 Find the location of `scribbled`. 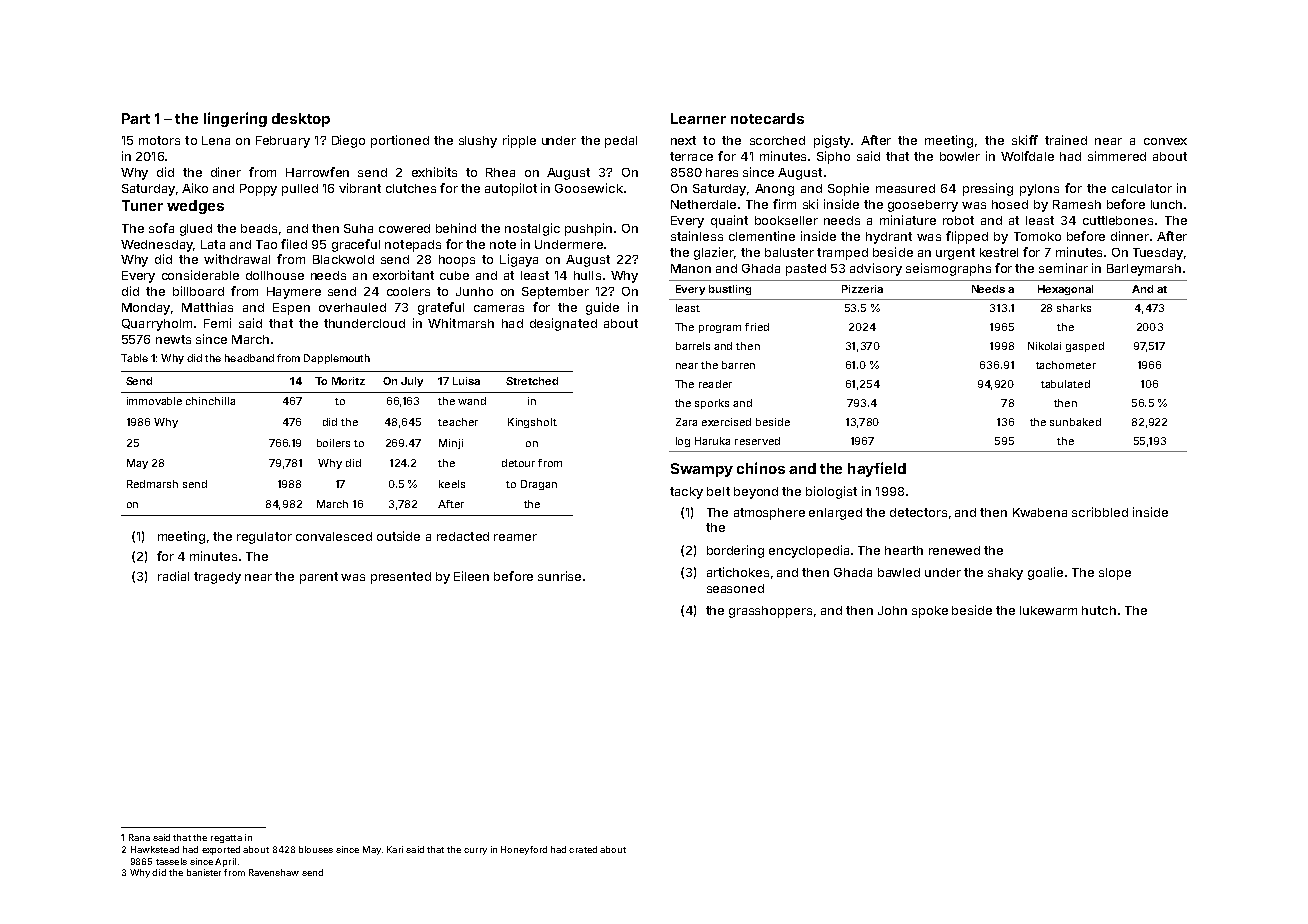

scribbled is located at coordinates (1100, 512).
